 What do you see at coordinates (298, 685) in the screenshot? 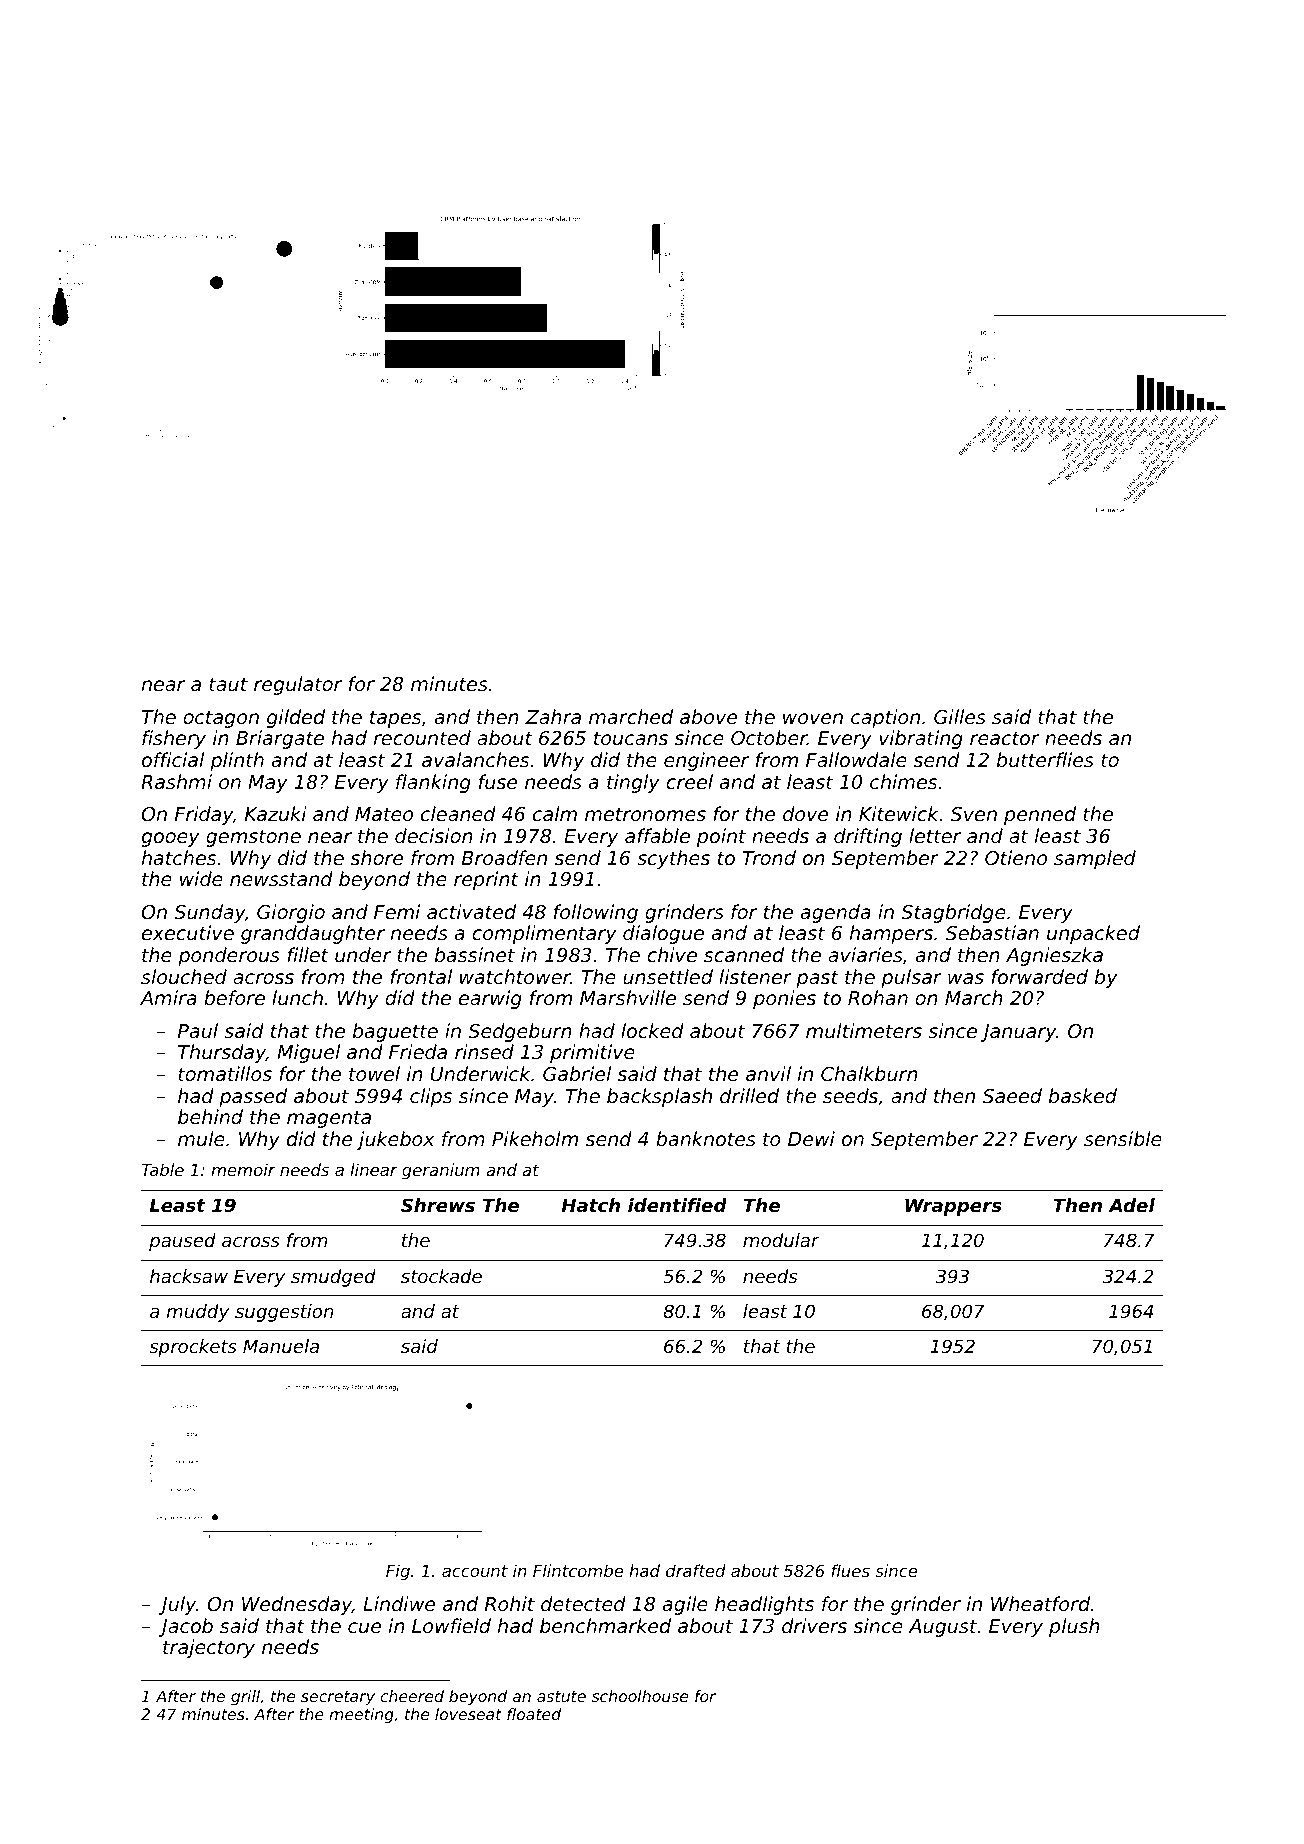
I see `regulator` at bounding box center [298, 685].
